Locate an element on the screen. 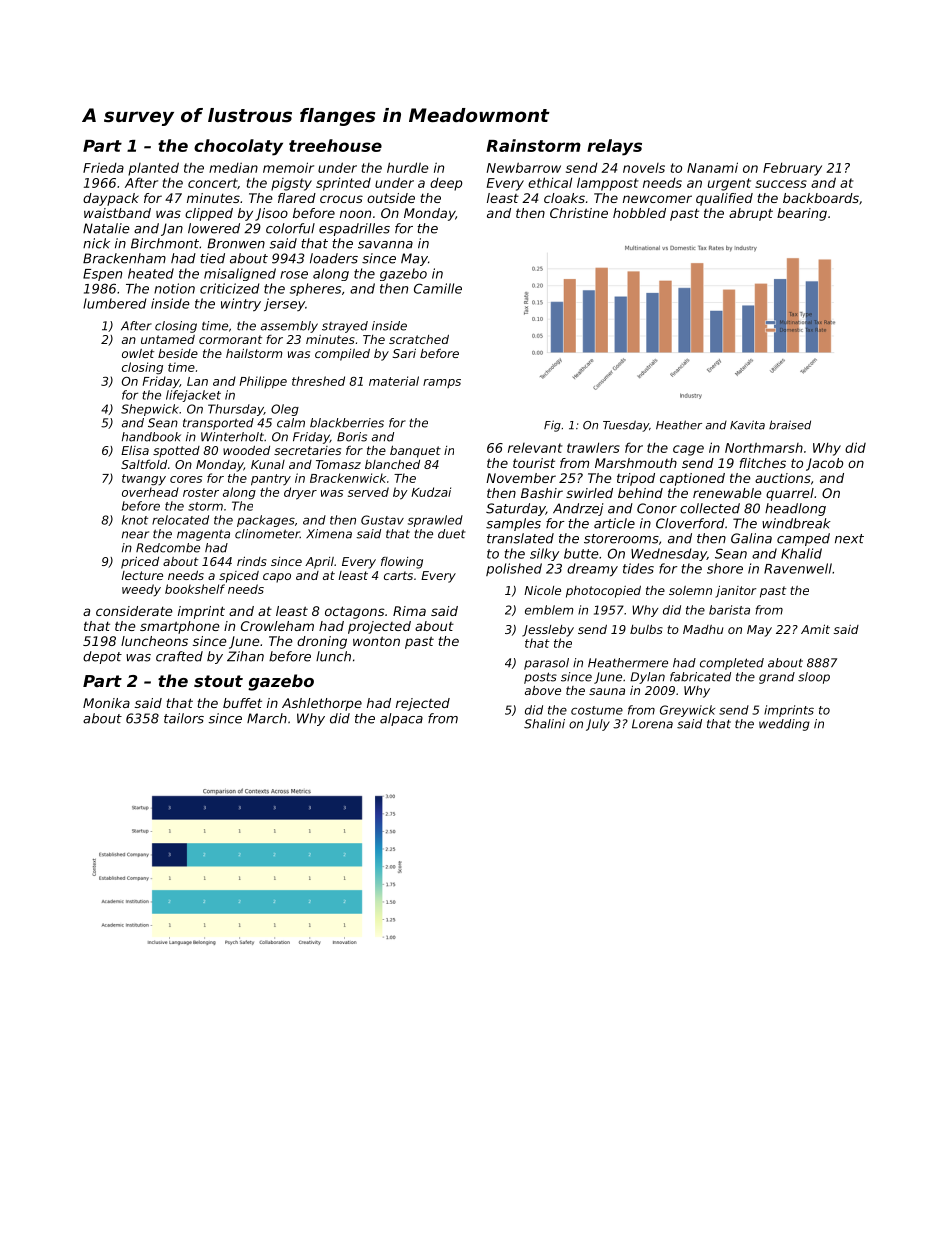 The image size is (952, 1233). emblem is located at coordinates (549, 610).
